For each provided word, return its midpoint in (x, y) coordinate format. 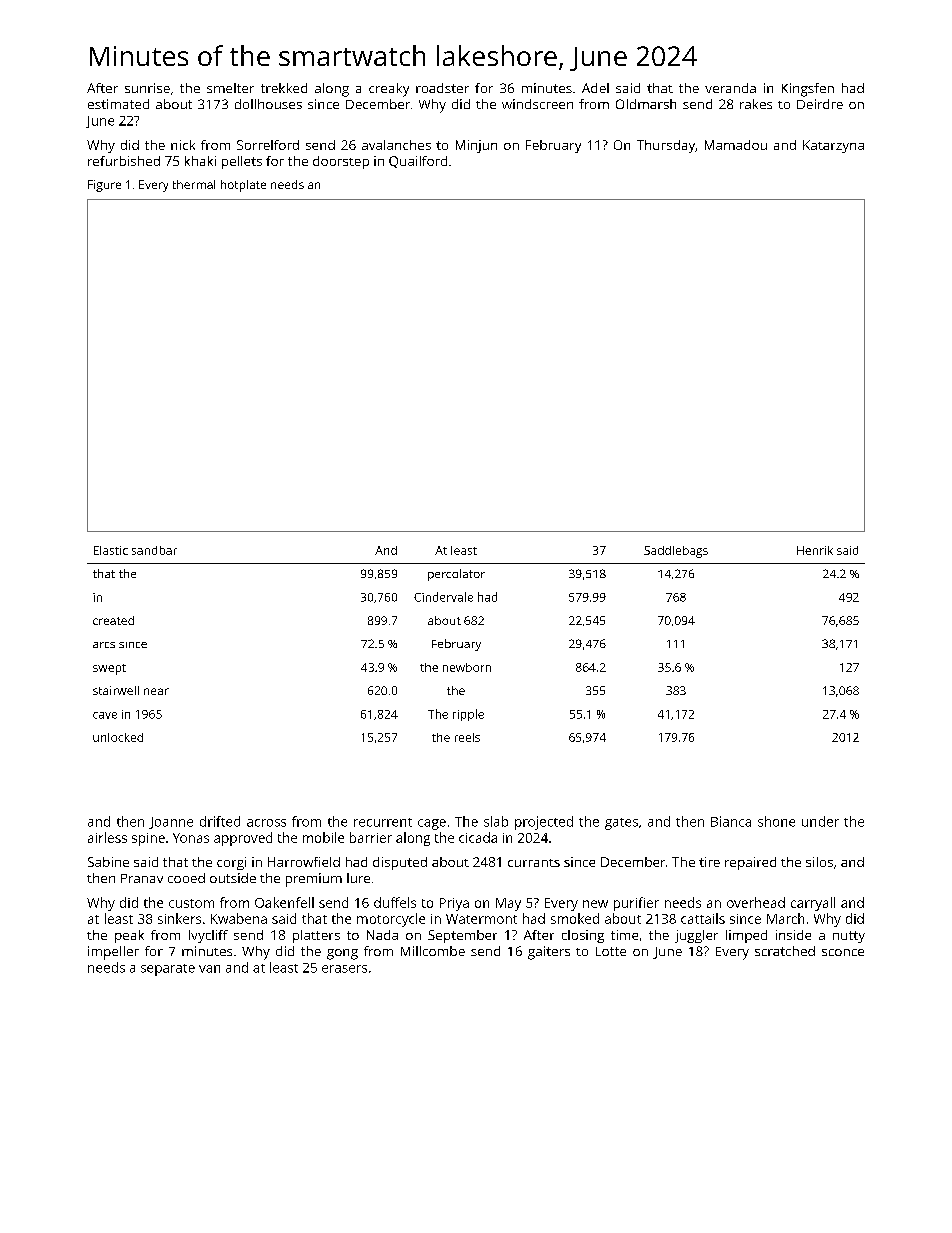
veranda (730, 88)
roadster (442, 88)
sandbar (154, 550)
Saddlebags (676, 552)
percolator (456, 575)
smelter (230, 88)
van (209, 969)
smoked (575, 918)
